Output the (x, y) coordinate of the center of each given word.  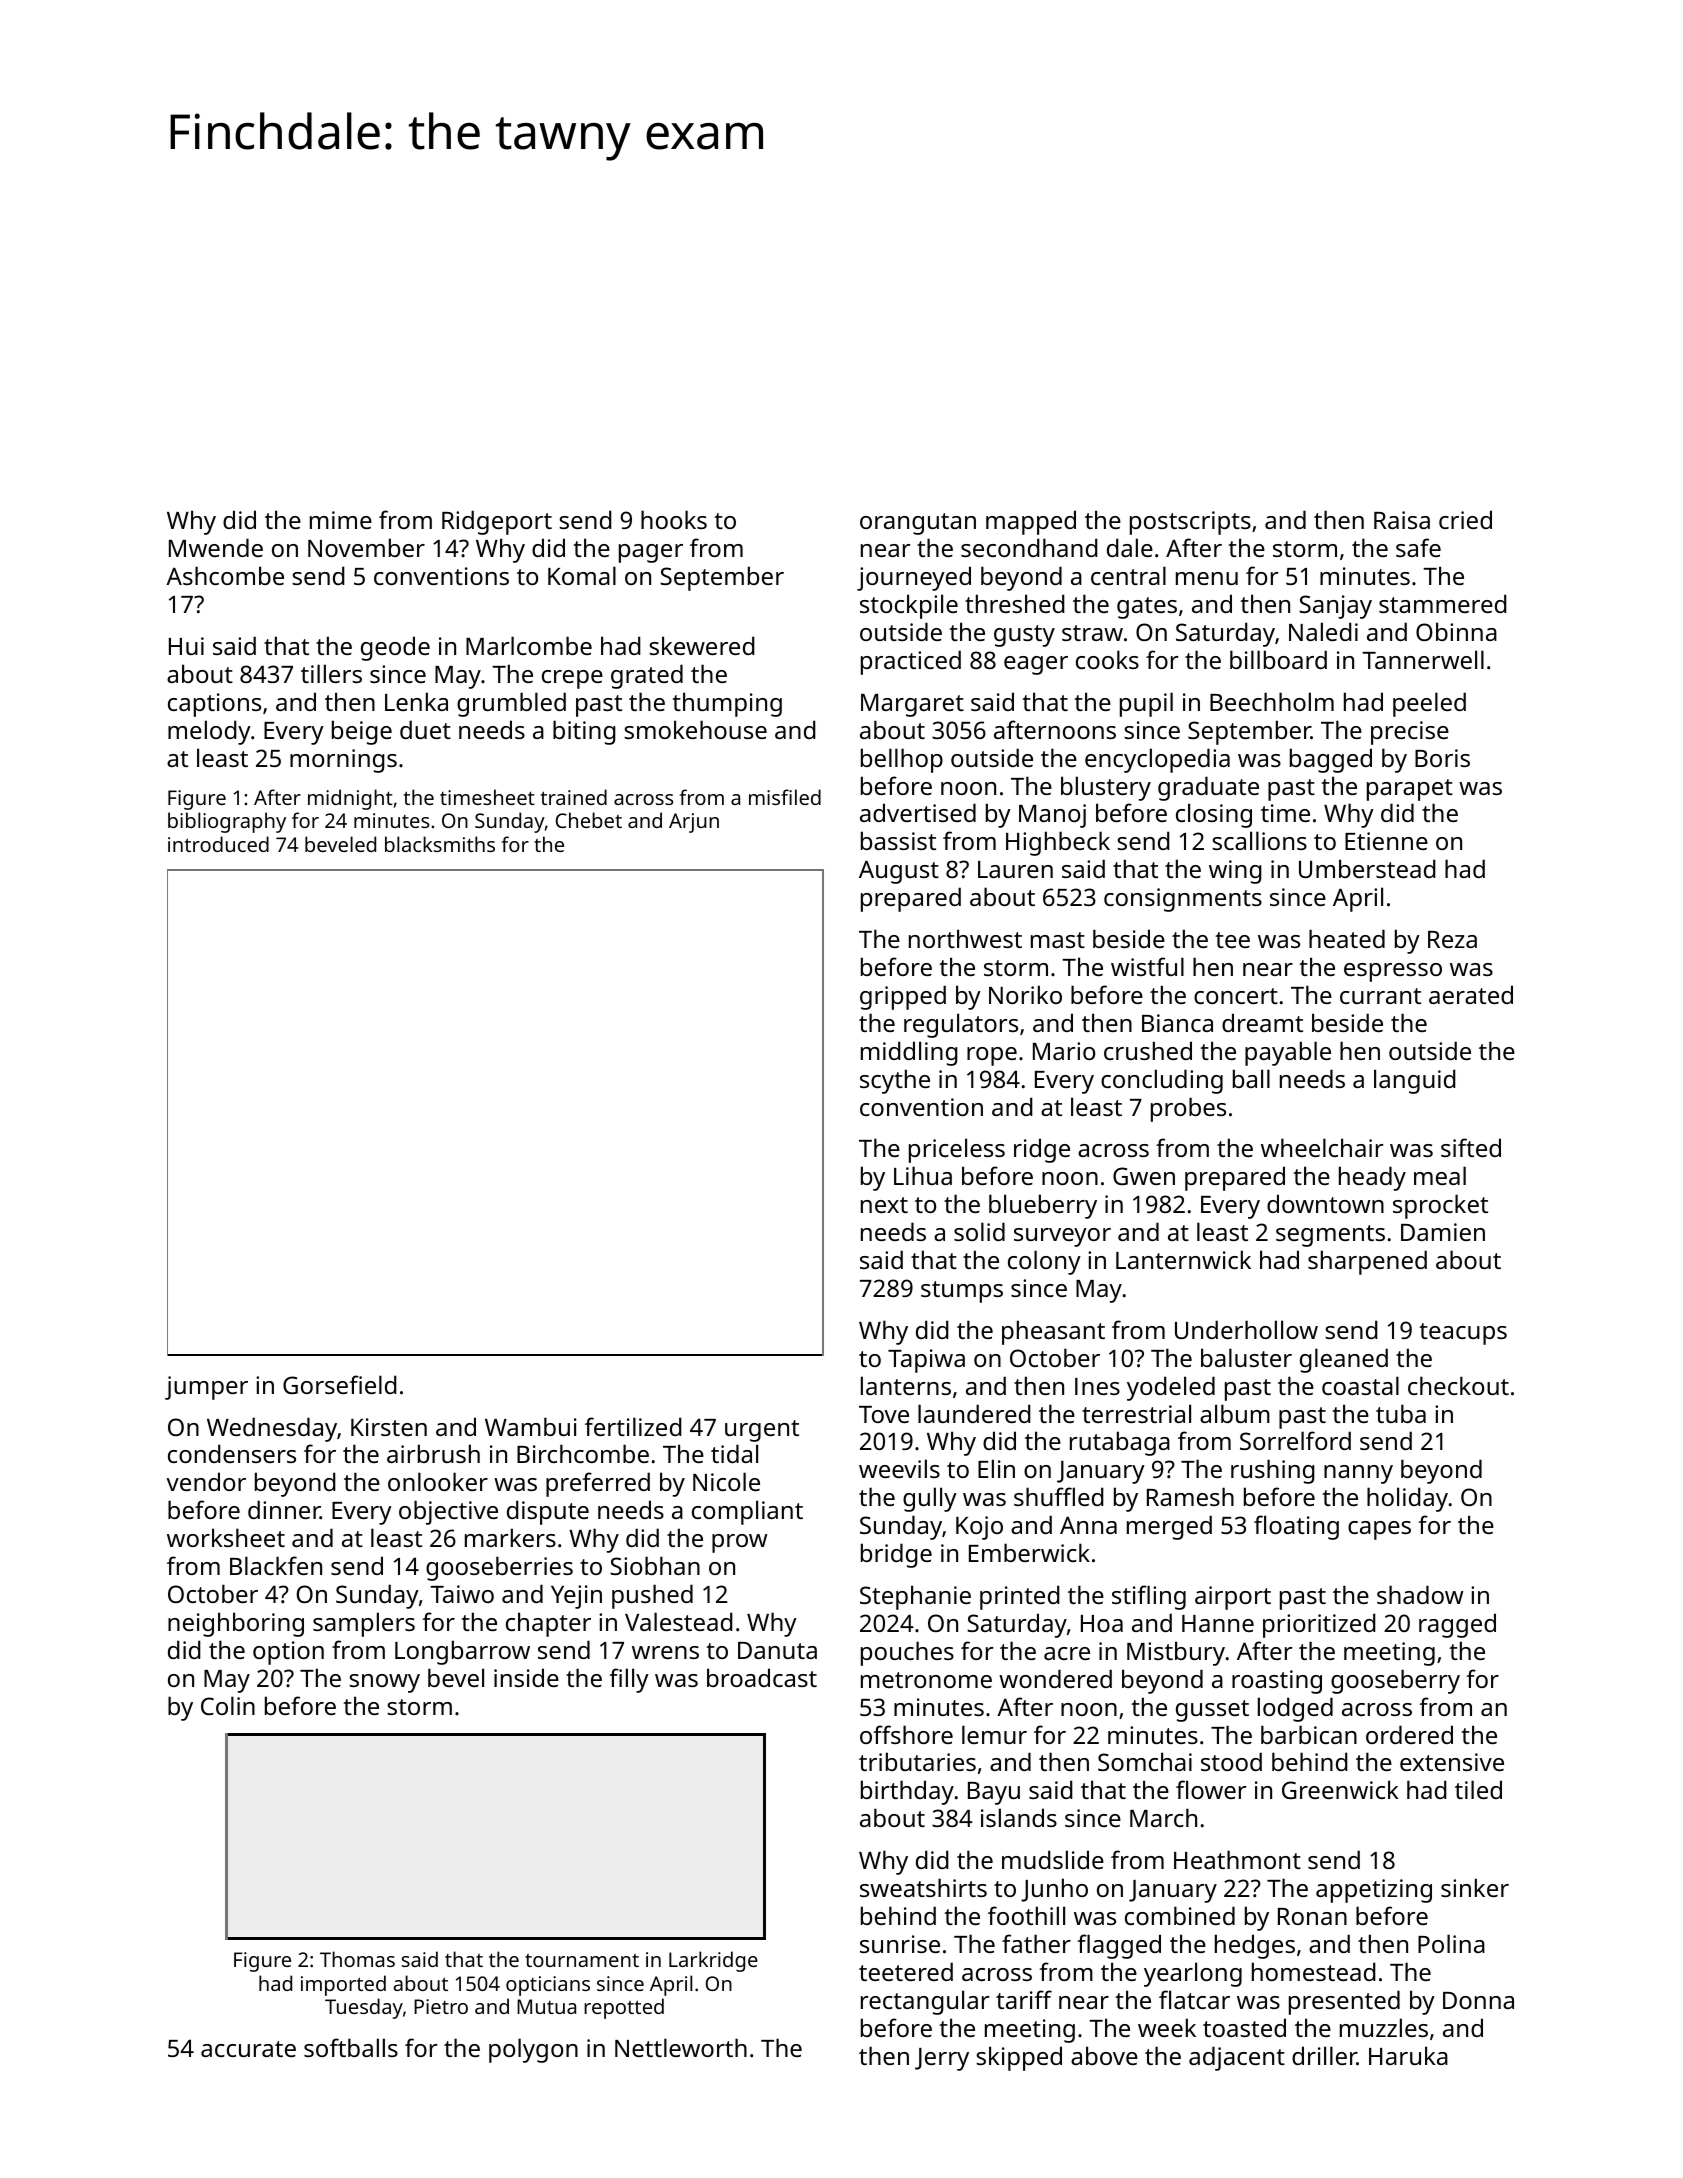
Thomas (357, 1959)
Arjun (694, 823)
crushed (1148, 1050)
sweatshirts (923, 1887)
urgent (762, 1431)
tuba (1401, 1413)
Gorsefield (340, 1384)
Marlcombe (529, 645)
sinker (1475, 1887)
